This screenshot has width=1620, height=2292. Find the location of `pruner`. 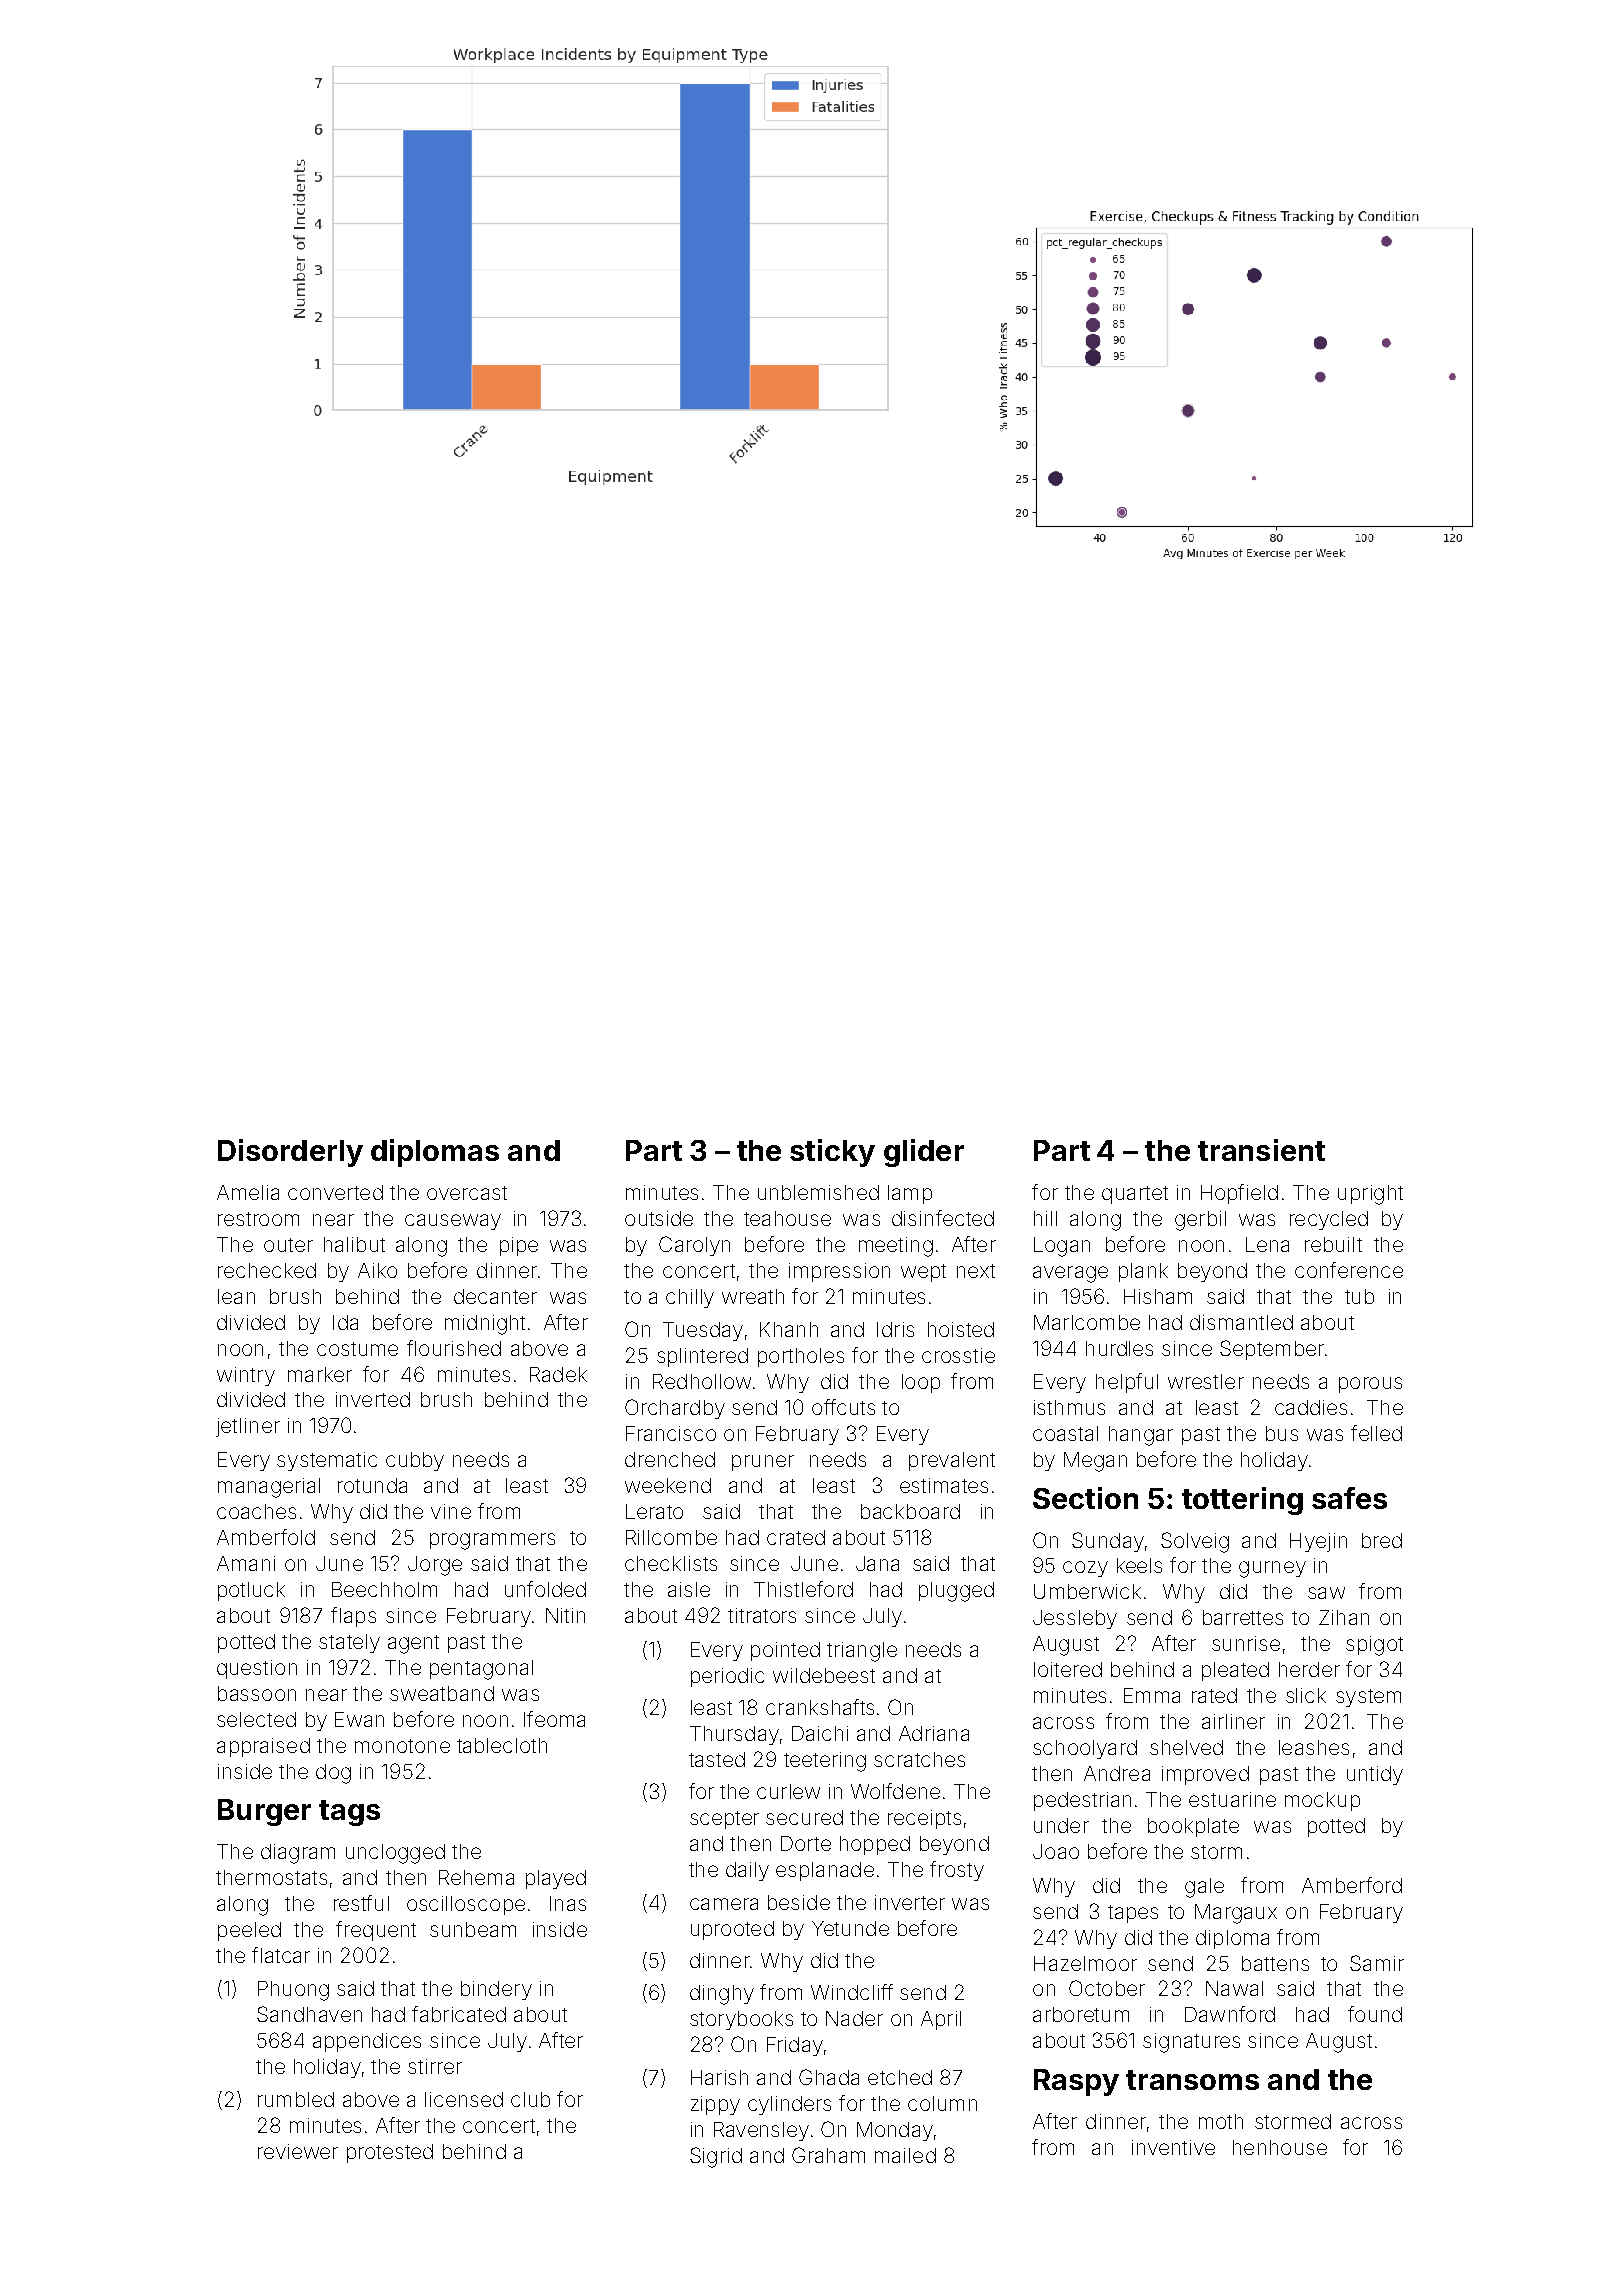

pruner is located at coordinates (763, 1463).
